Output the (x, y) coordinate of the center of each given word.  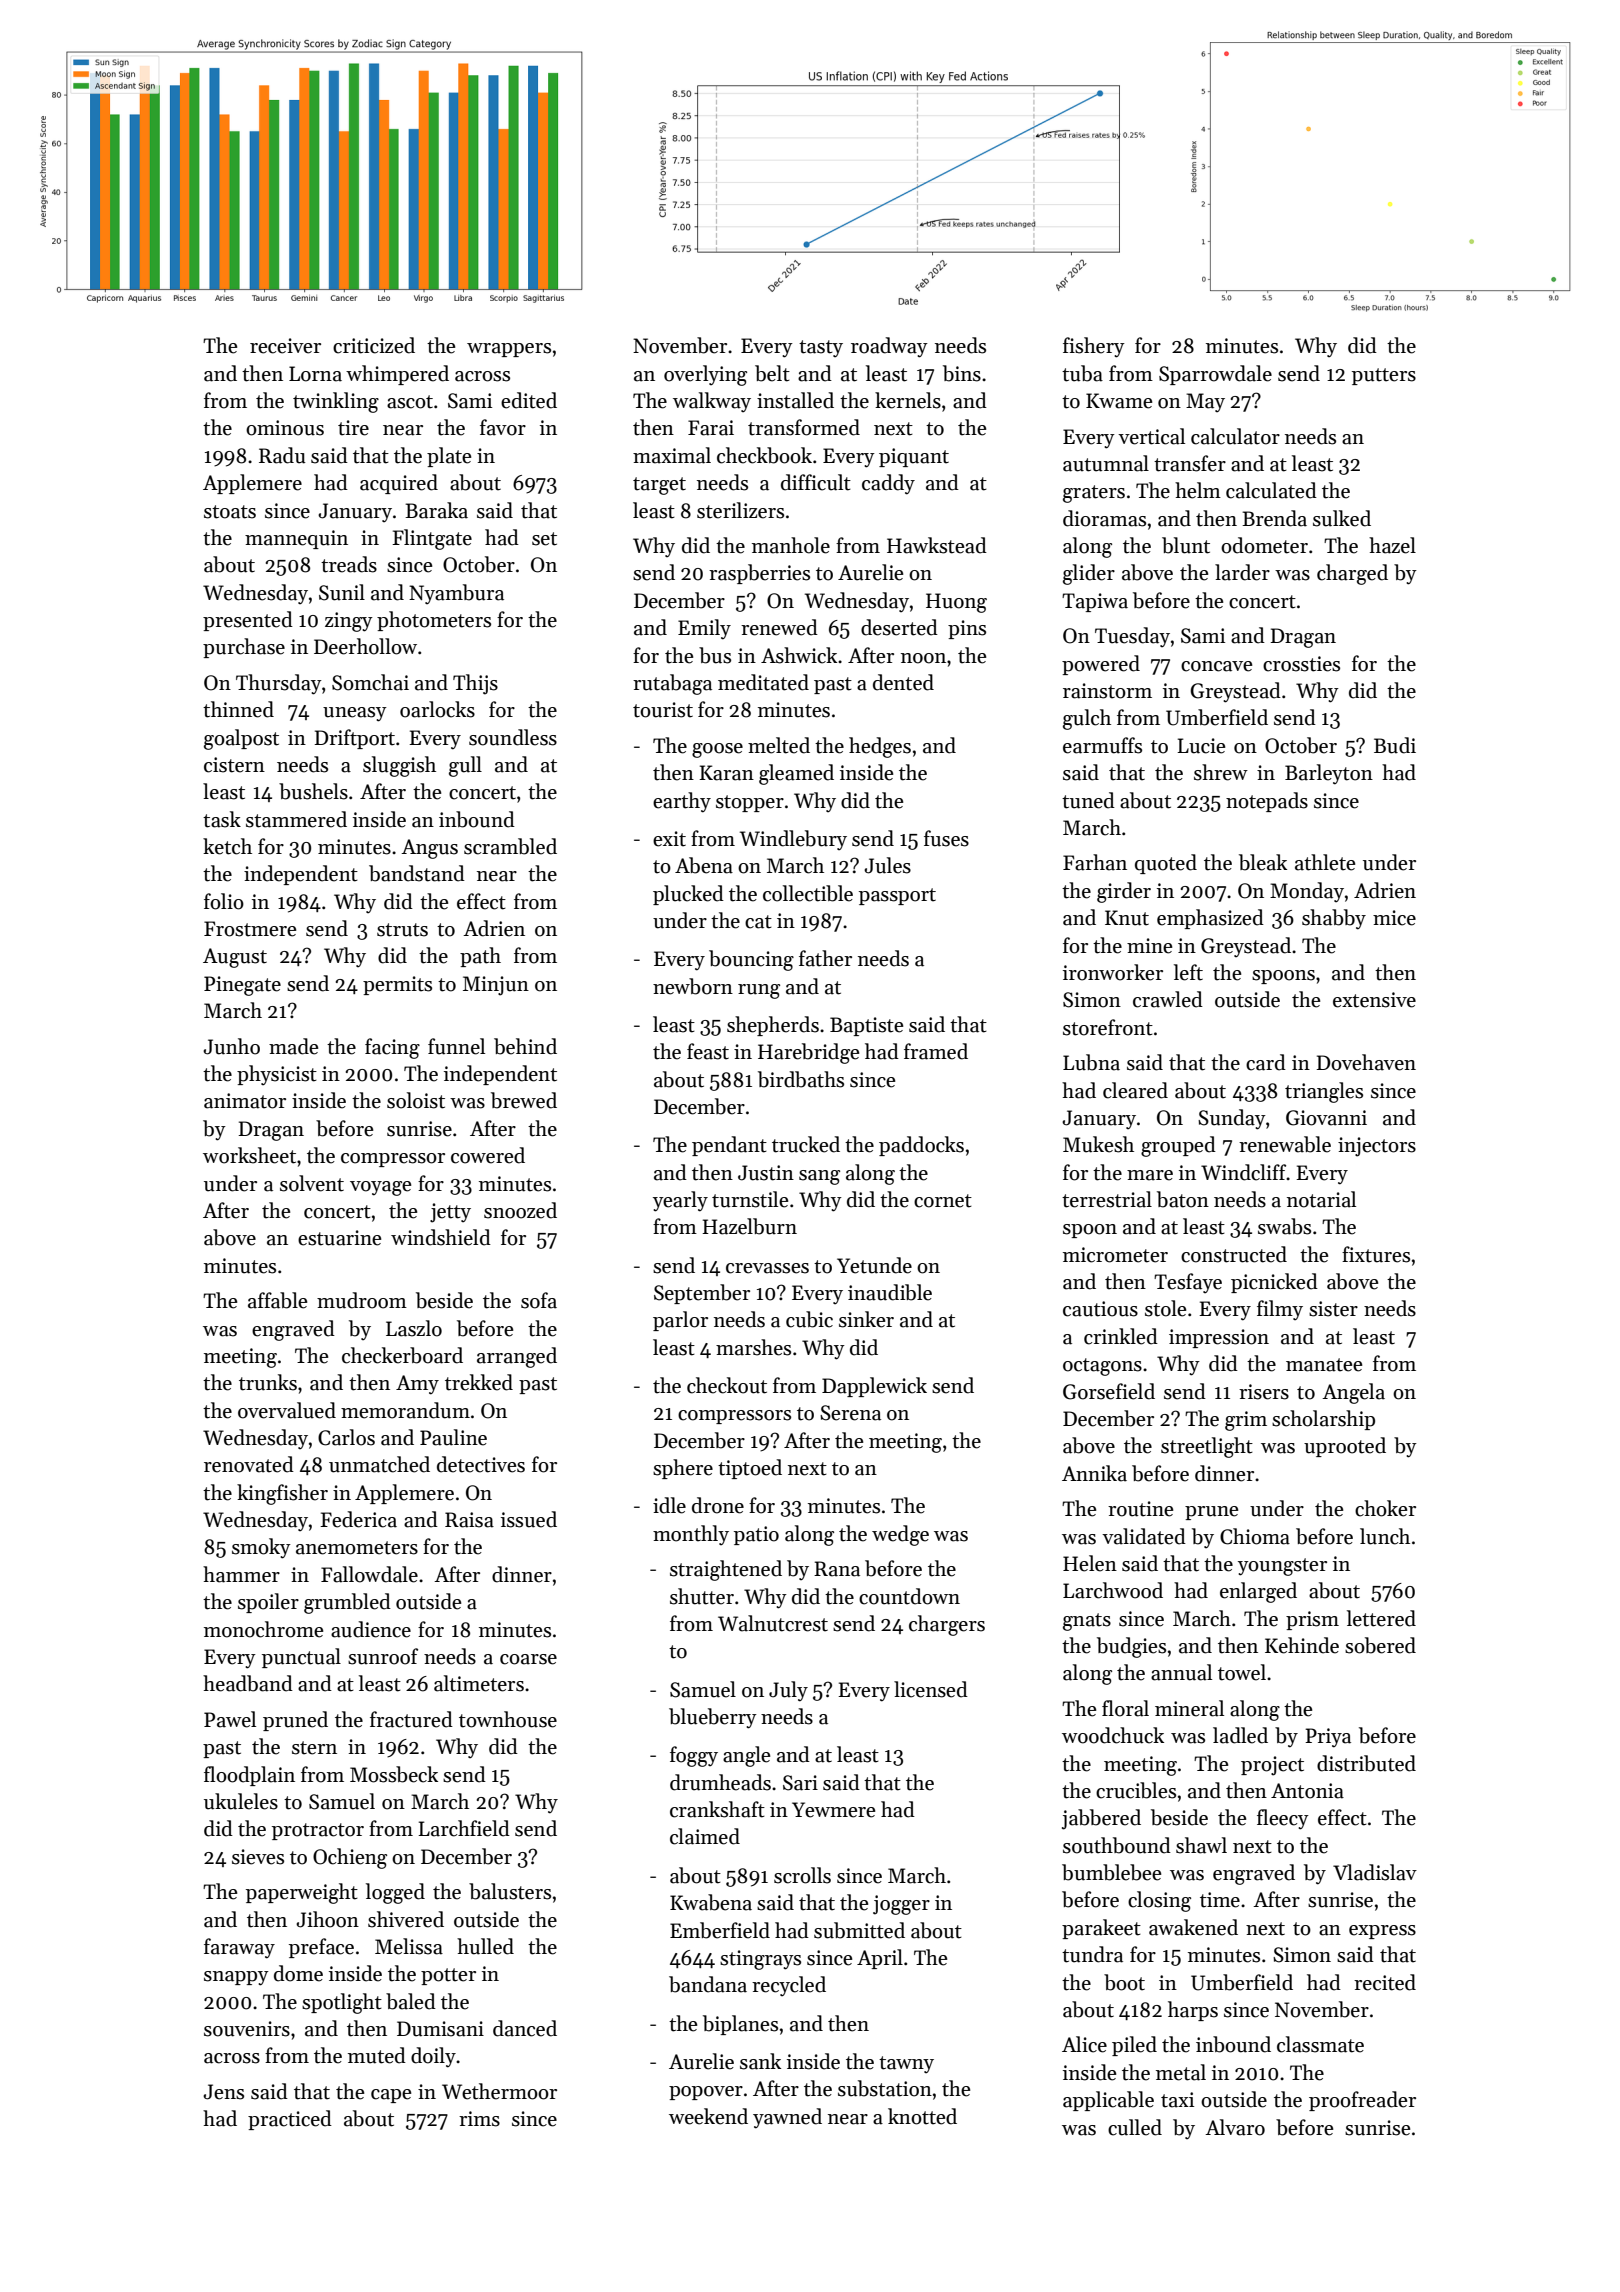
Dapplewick (874, 1387)
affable (277, 1300)
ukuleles (241, 1801)
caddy (888, 484)
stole (1165, 1308)
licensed (931, 1689)
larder (1242, 572)
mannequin (296, 539)
